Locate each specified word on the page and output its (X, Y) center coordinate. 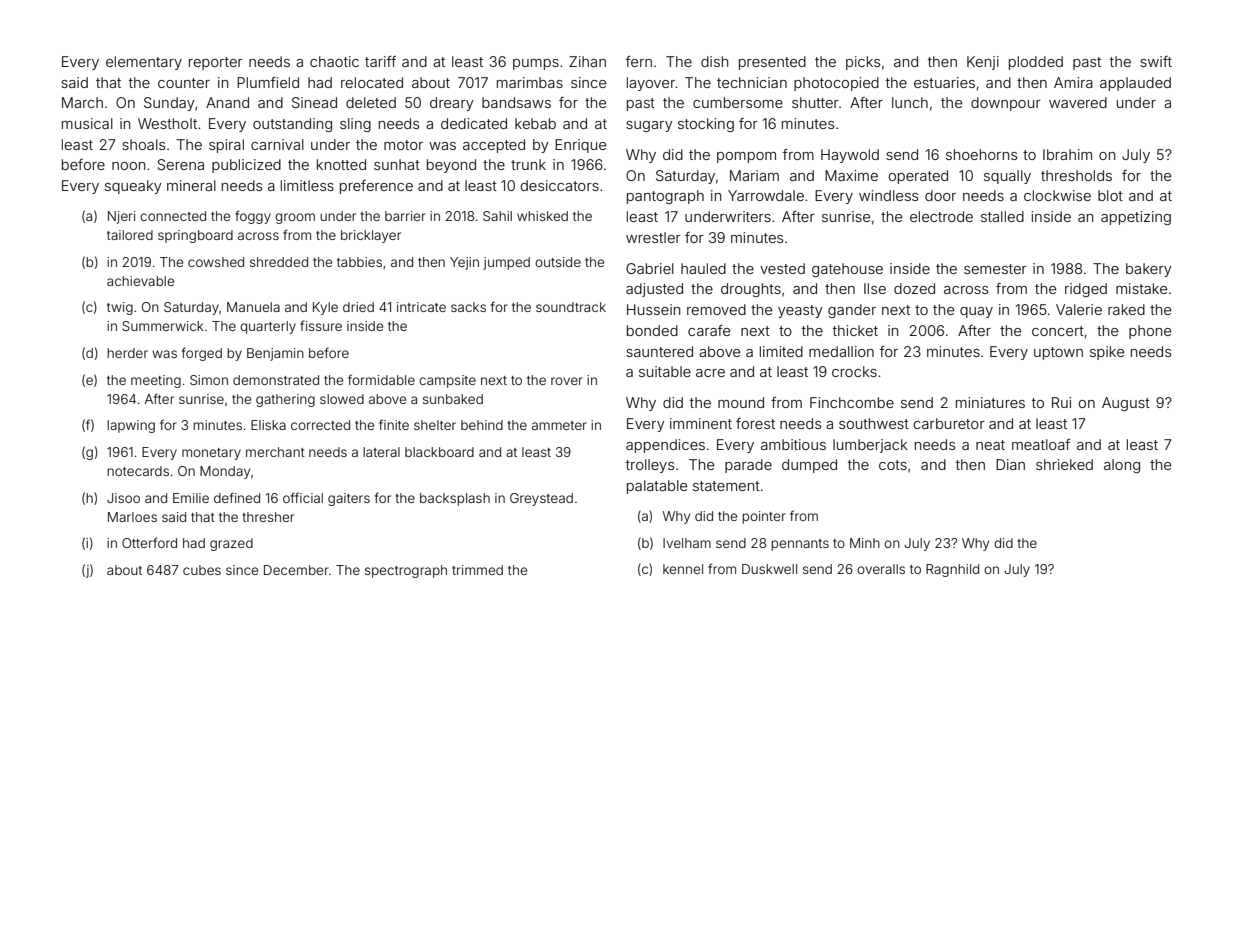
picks (863, 63)
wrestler (653, 237)
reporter (216, 63)
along (1122, 466)
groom (295, 218)
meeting (156, 381)
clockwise (1057, 195)
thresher (268, 517)
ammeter (559, 425)
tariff (380, 61)
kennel (683, 569)
